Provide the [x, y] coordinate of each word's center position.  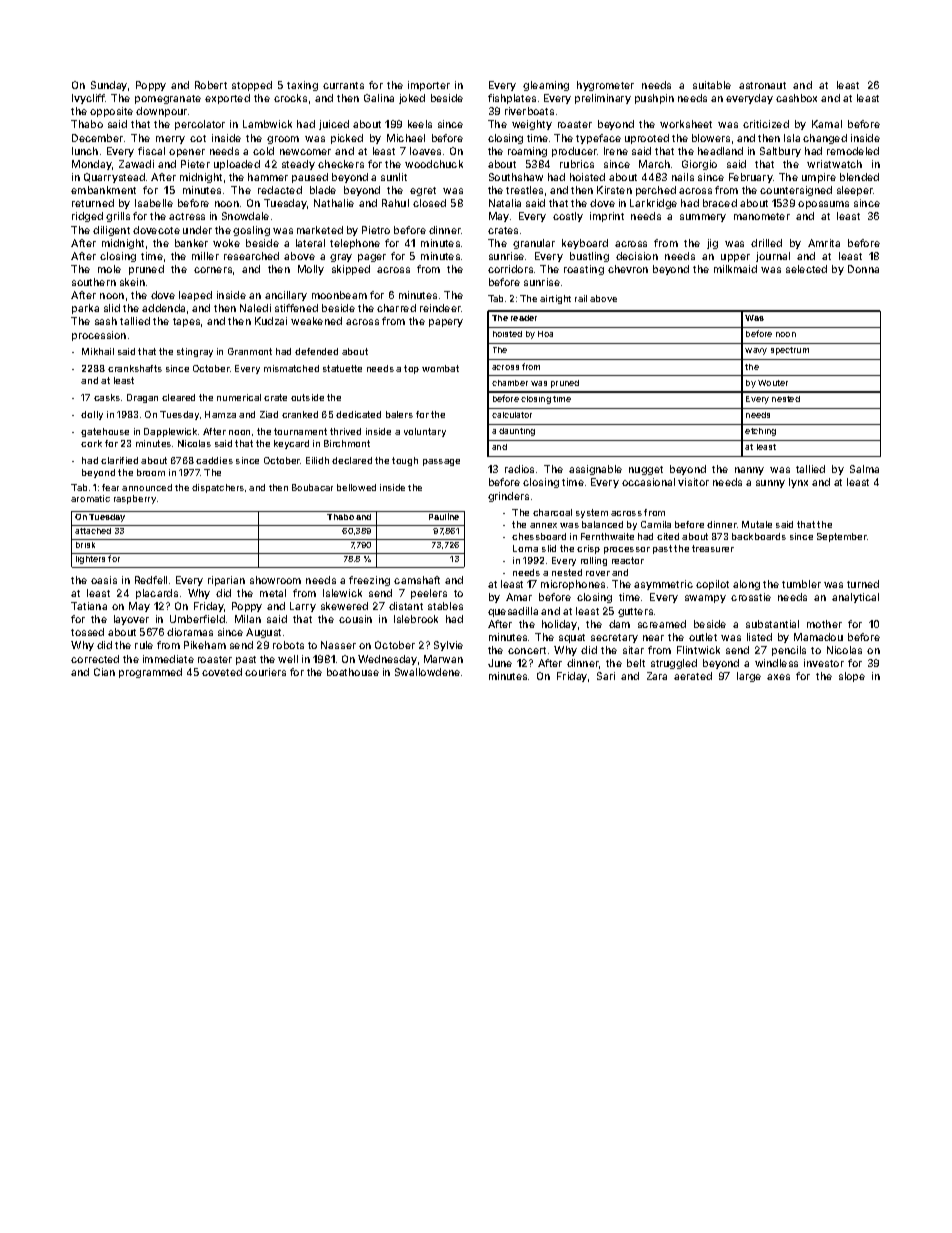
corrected [95, 659]
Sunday [109, 86]
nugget [646, 470]
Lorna [525, 548]
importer [429, 86]
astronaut [762, 85]
